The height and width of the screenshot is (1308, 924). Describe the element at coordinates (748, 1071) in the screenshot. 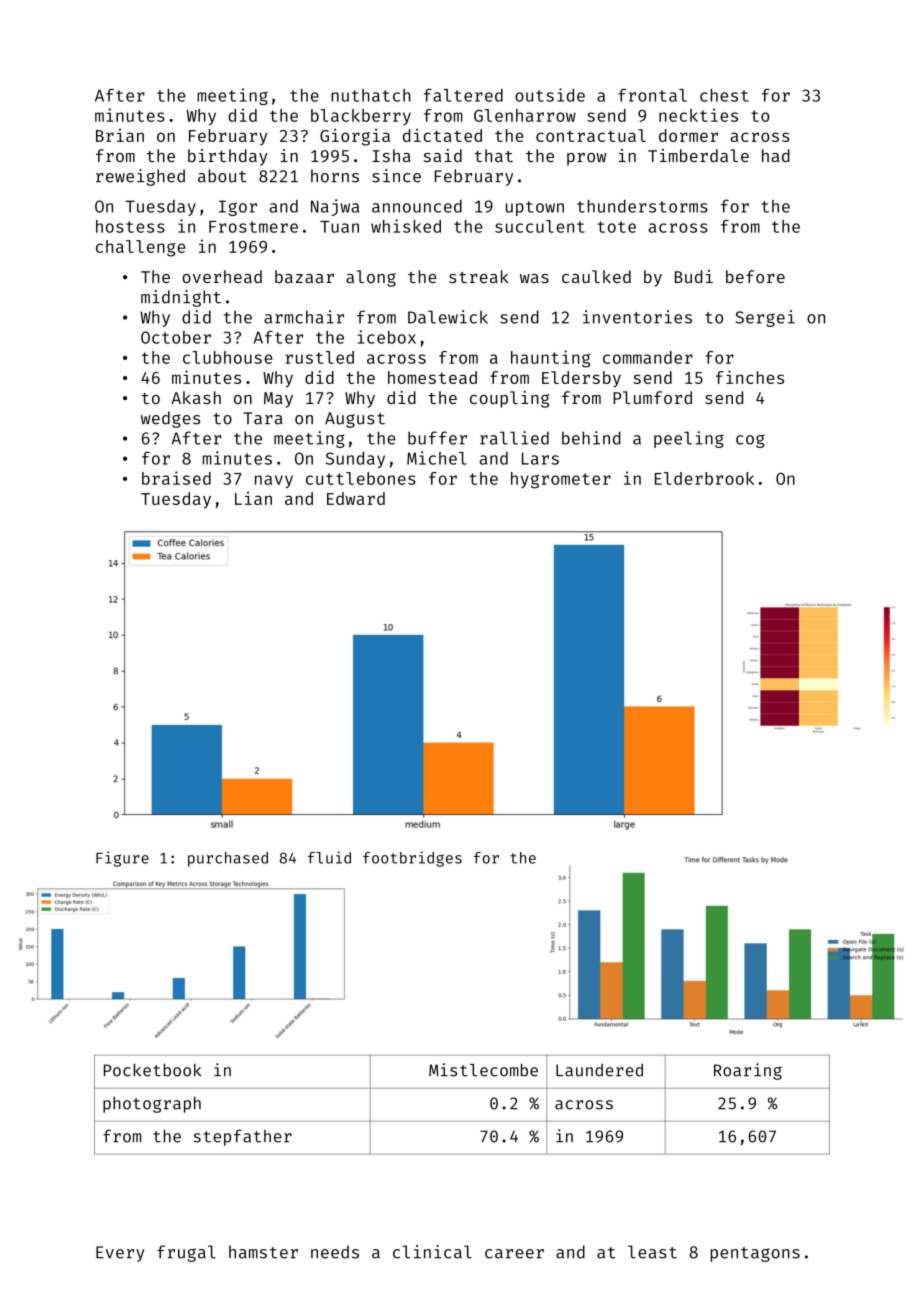

I see `Roaring` at that location.
